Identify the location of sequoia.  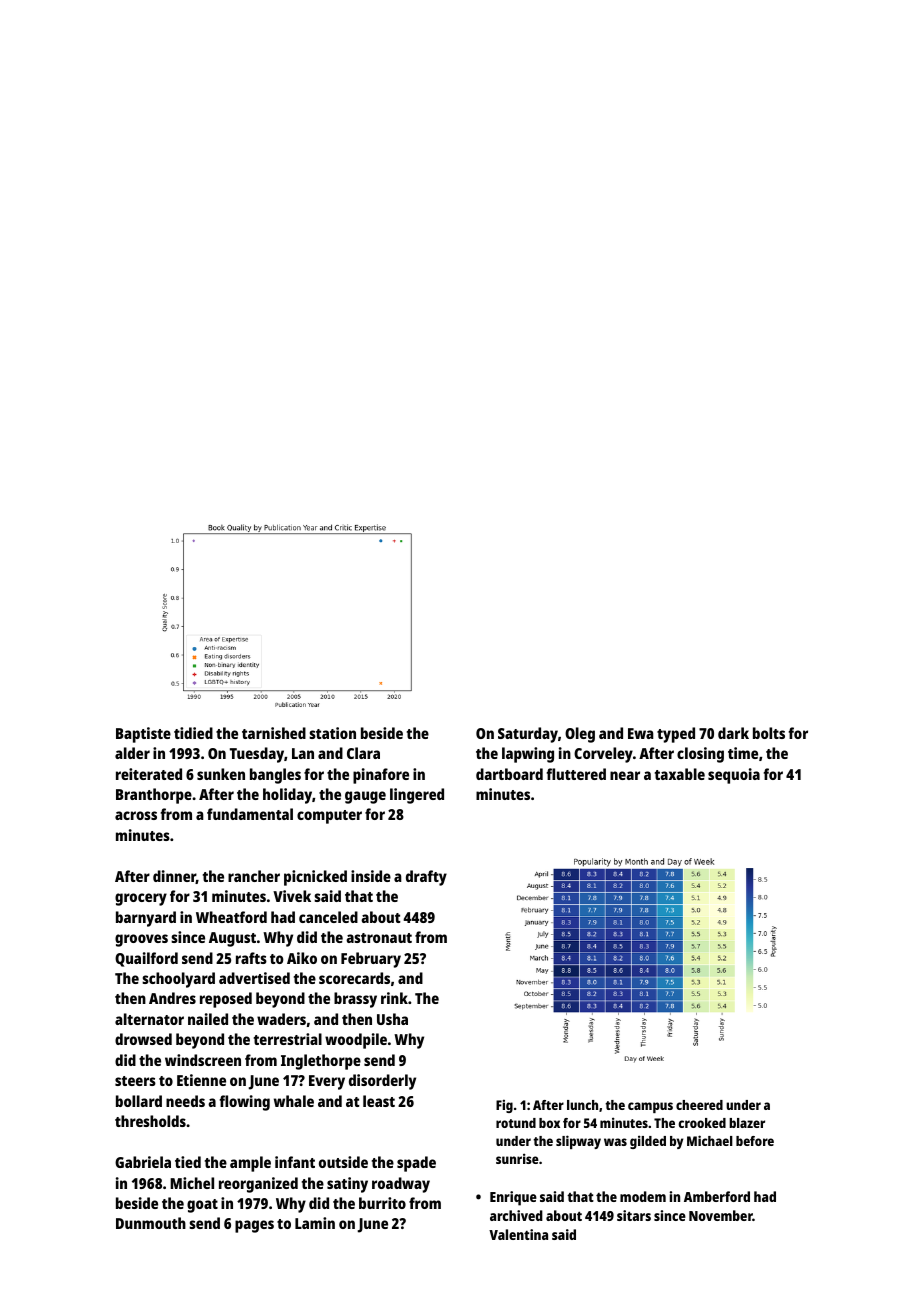
(734, 776).
